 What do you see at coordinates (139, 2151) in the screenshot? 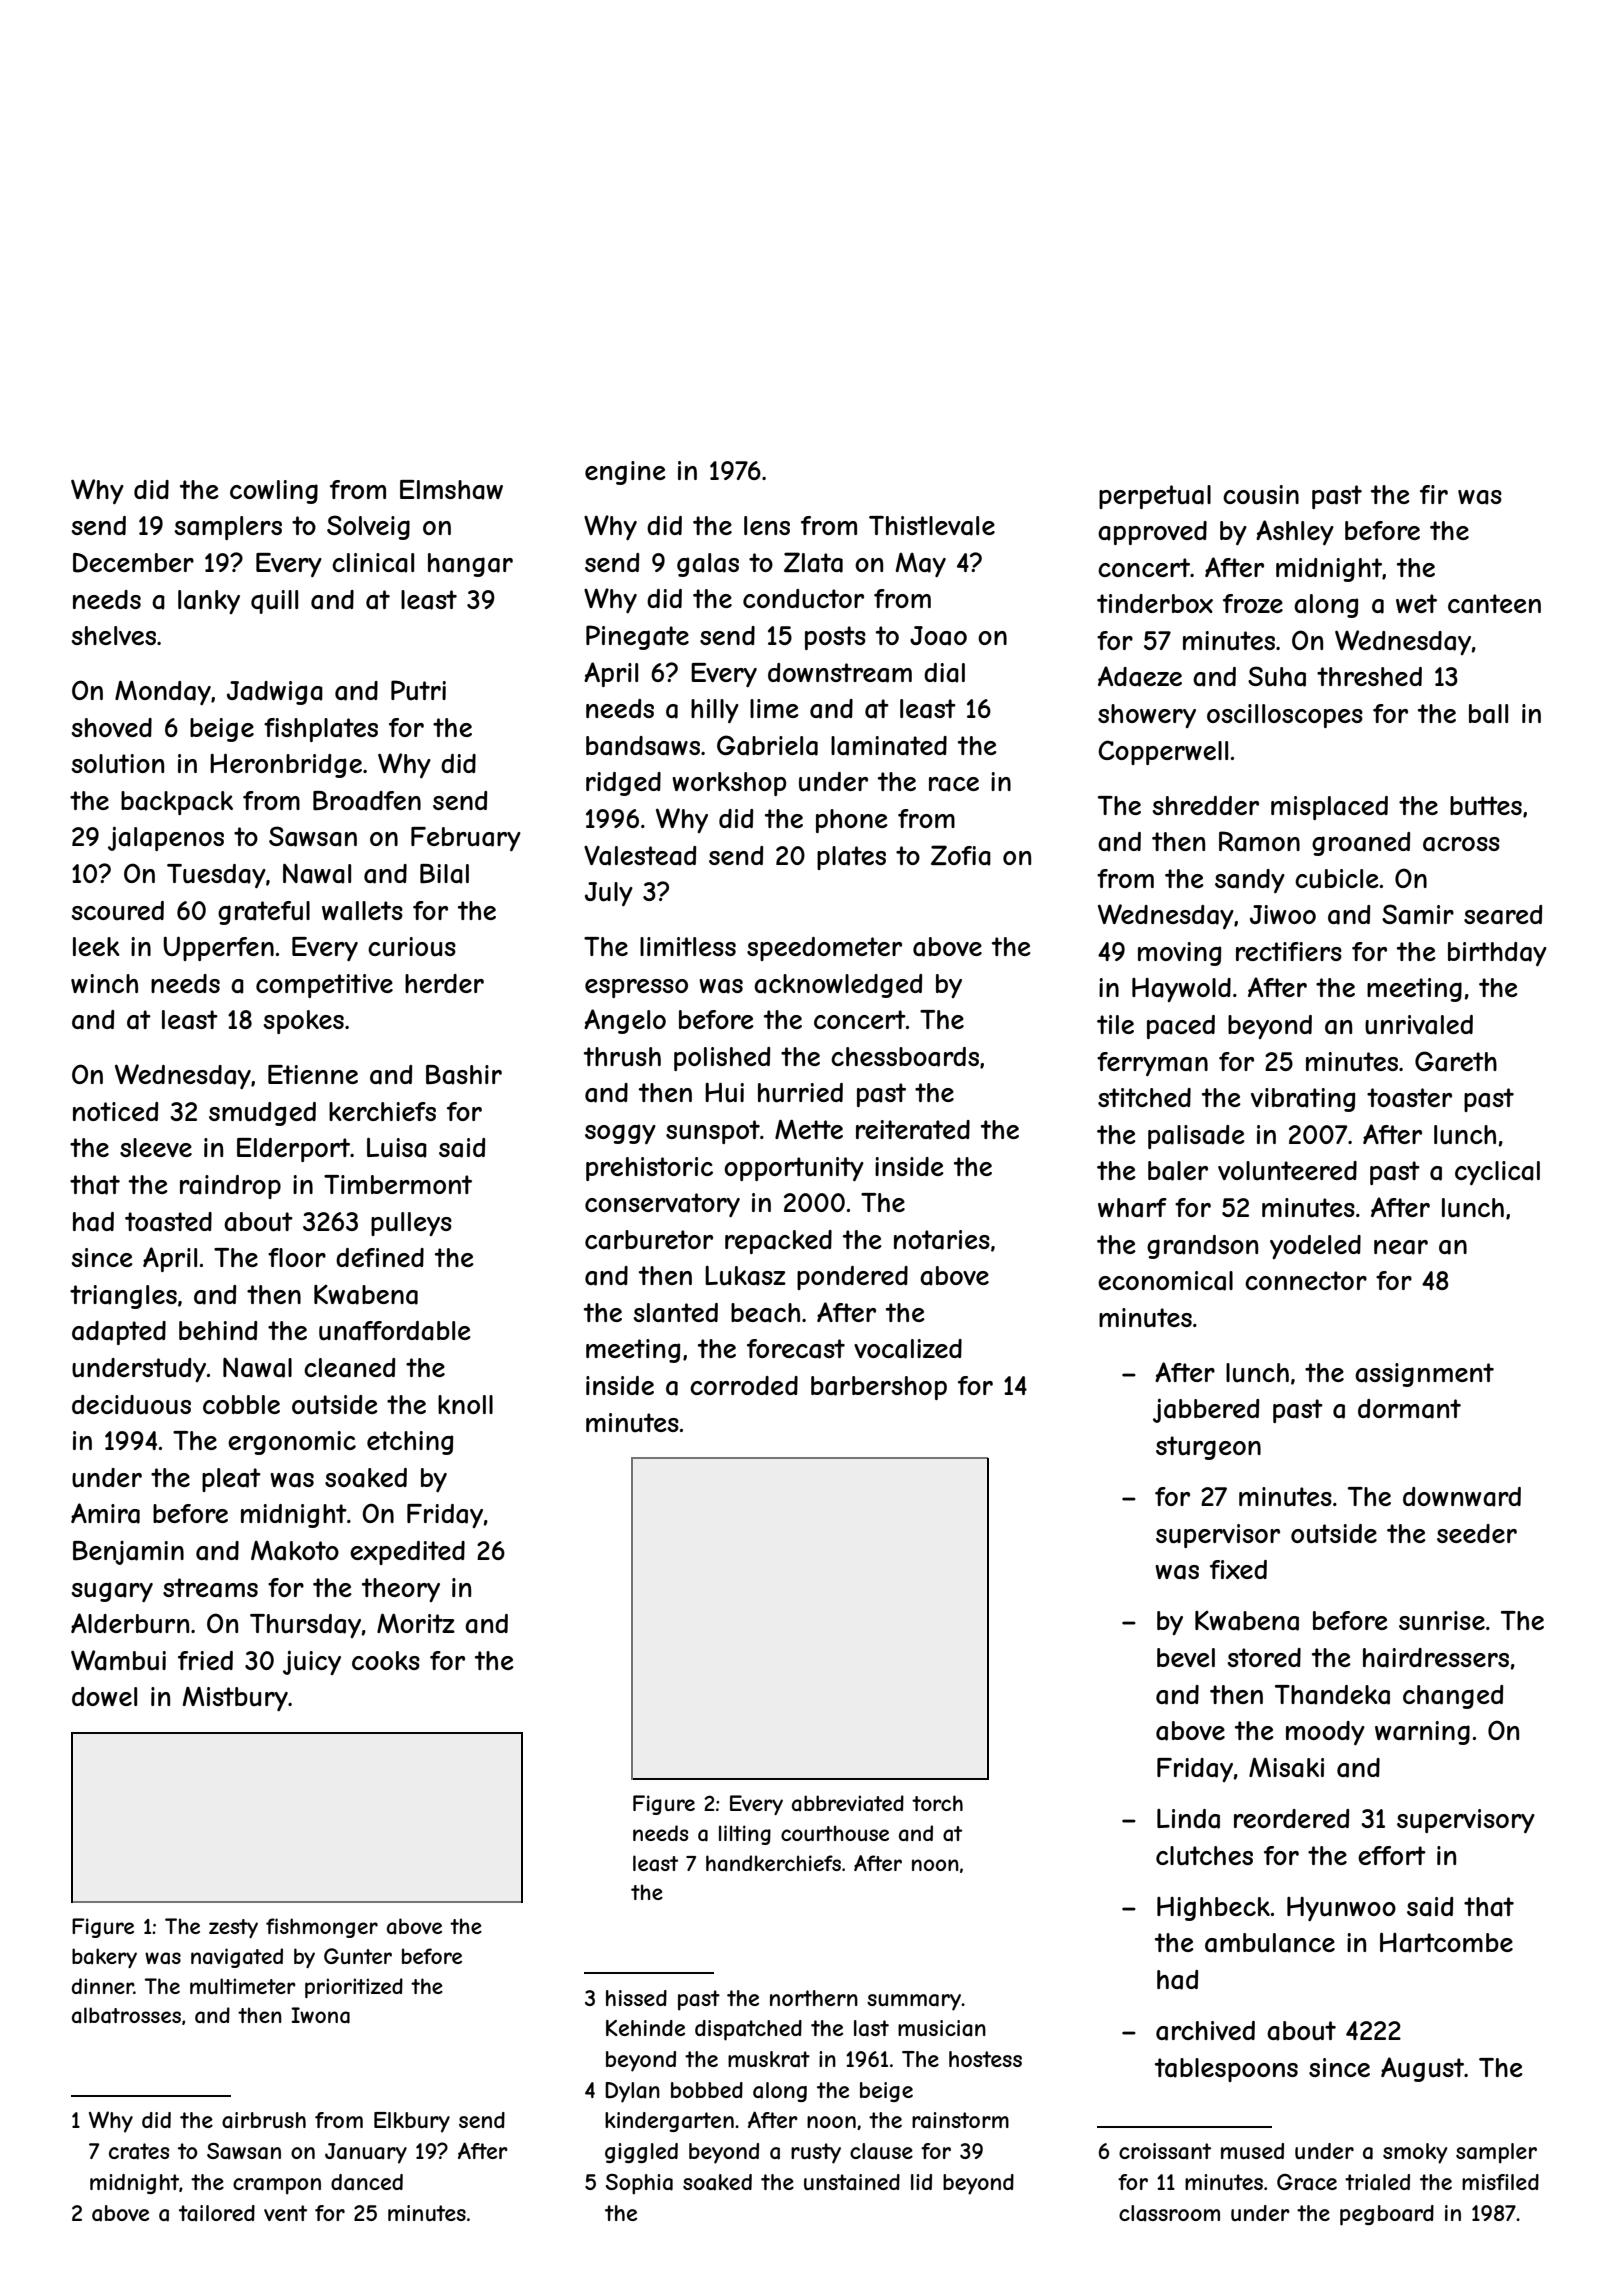
I see `crates` at bounding box center [139, 2151].
